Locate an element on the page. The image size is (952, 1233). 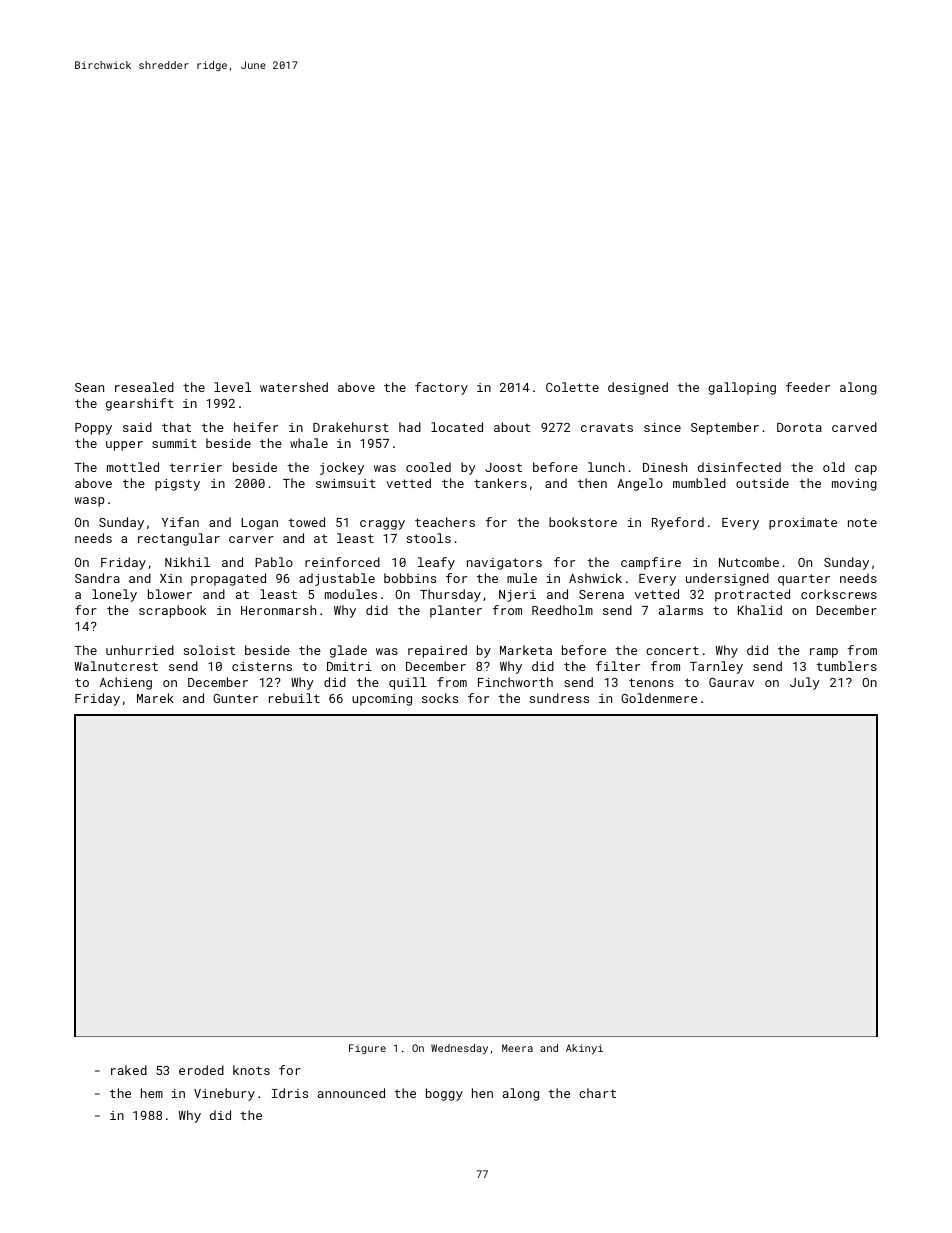
Akinyi is located at coordinates (584, 1049).
